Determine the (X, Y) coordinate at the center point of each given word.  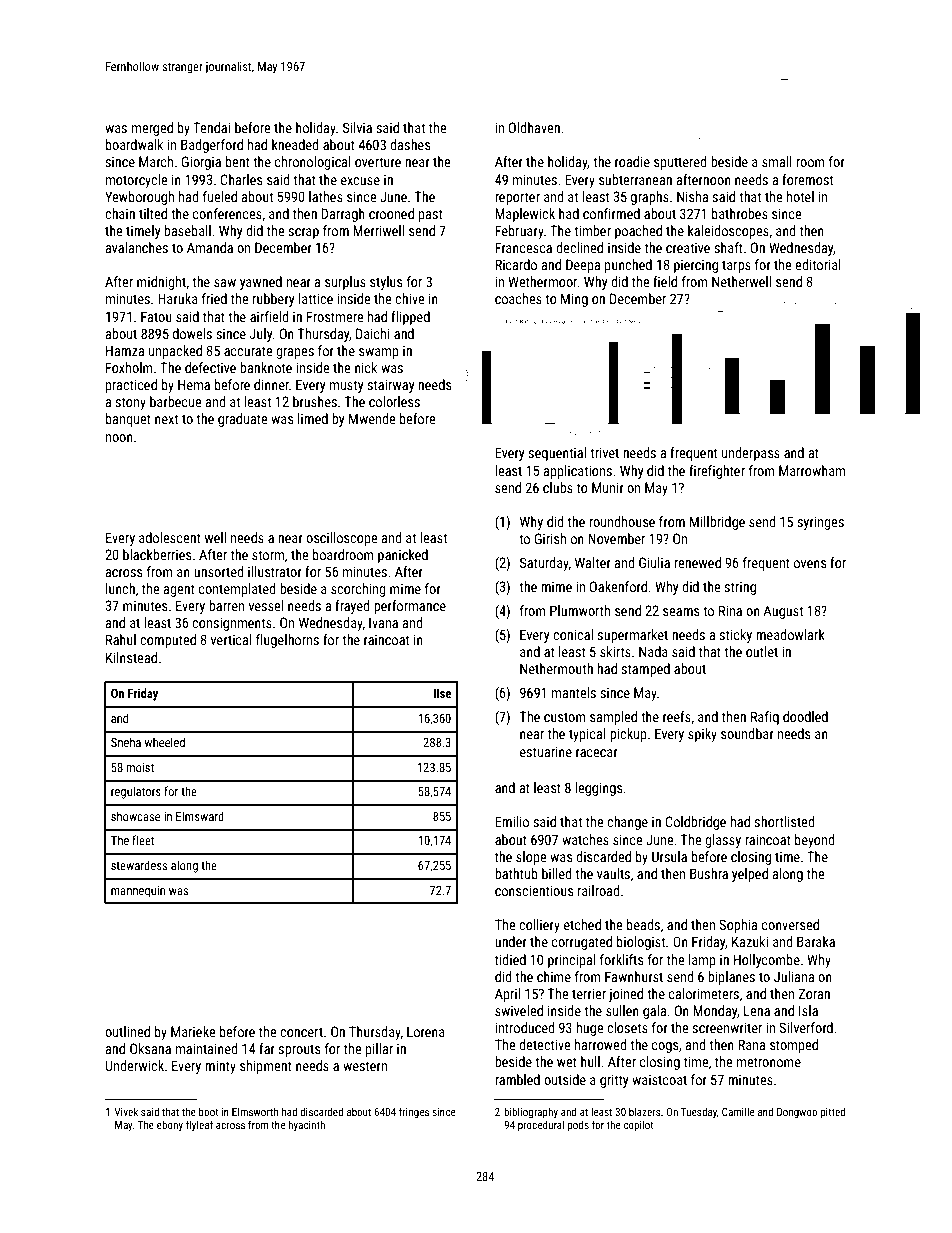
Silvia (357, 127)
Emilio (512, 821)
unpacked (175, 352)
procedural (541, 1125)
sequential (557, 454)
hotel (800, 196)
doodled (805, 716)
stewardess (139, 865)
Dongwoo (797, 1113)
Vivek (126, 1111)
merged (152, 129)
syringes (820, 523)
